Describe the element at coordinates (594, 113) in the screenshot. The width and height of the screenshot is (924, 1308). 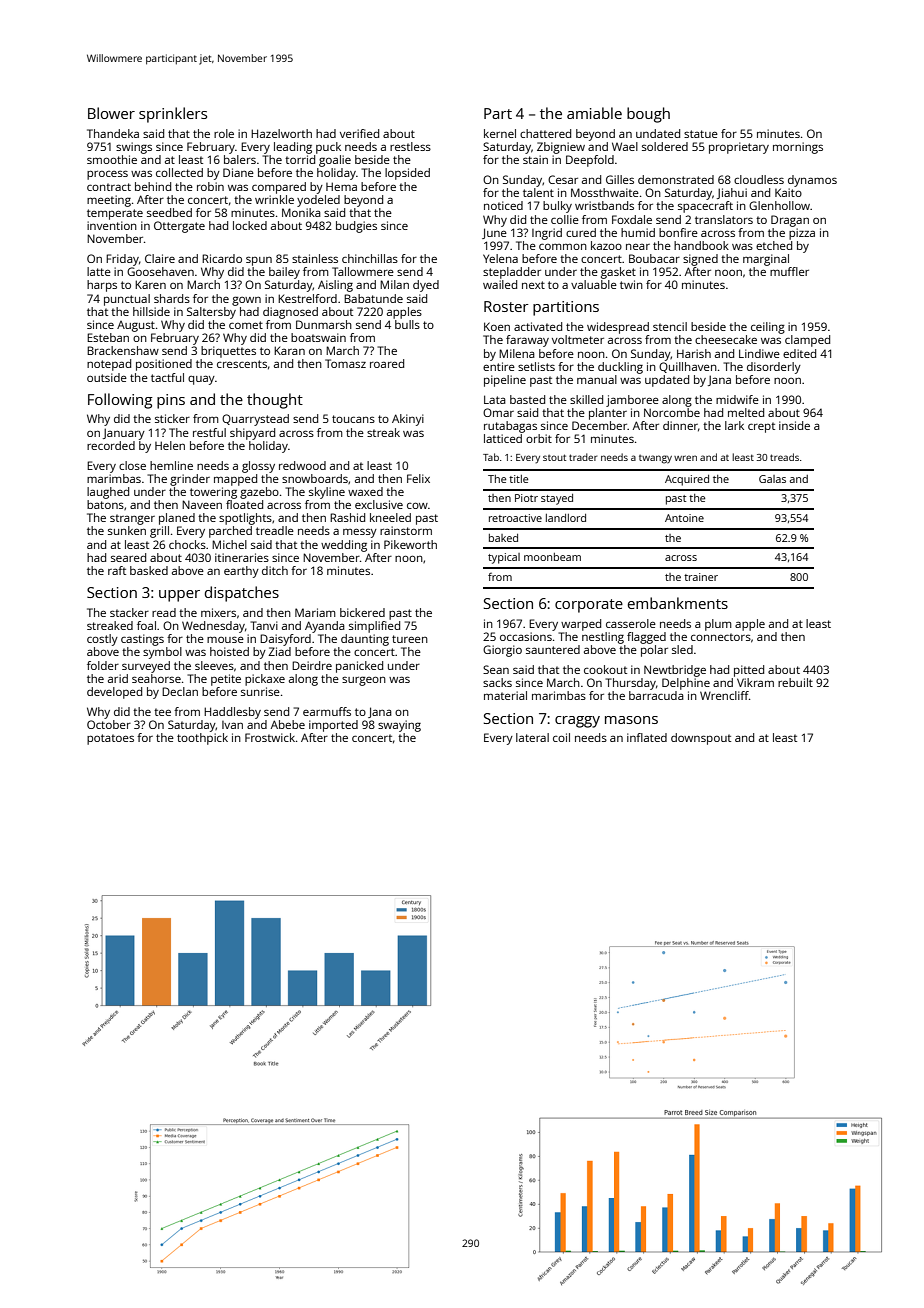
I see `amiable` at that location.
